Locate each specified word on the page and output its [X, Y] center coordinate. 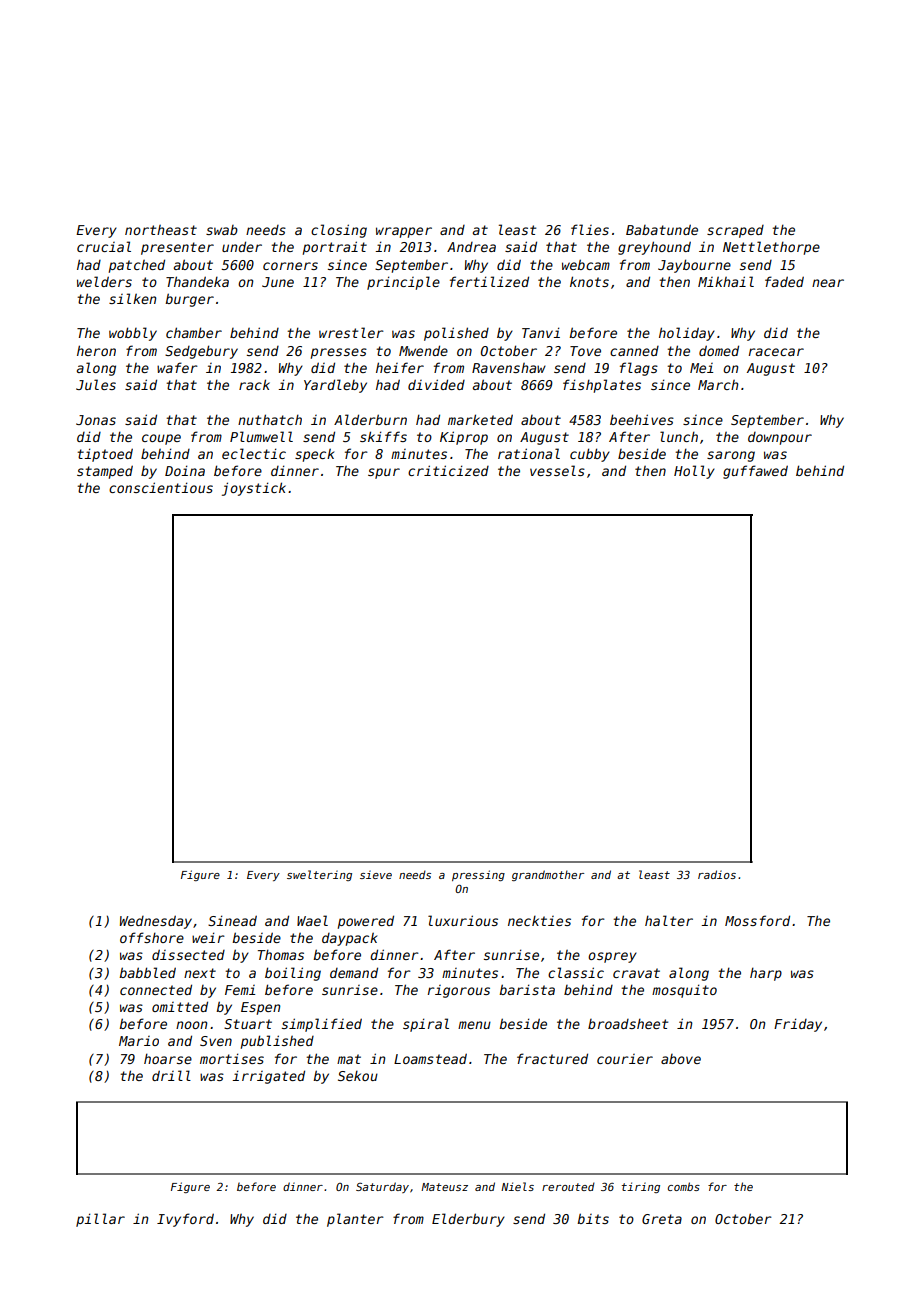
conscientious [161, 487]
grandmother [548, 875]
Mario [139, 1041]
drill [171, 1075]
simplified [322, 1025]
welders [104, 281]
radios [717, 874]
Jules [96, 384]
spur [384, 473]
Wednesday [156, 922]
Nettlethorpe [771, 248]
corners [290, 266]
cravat [636, 973]
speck [315, 455]
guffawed [755, 472]
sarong [731, 456]
